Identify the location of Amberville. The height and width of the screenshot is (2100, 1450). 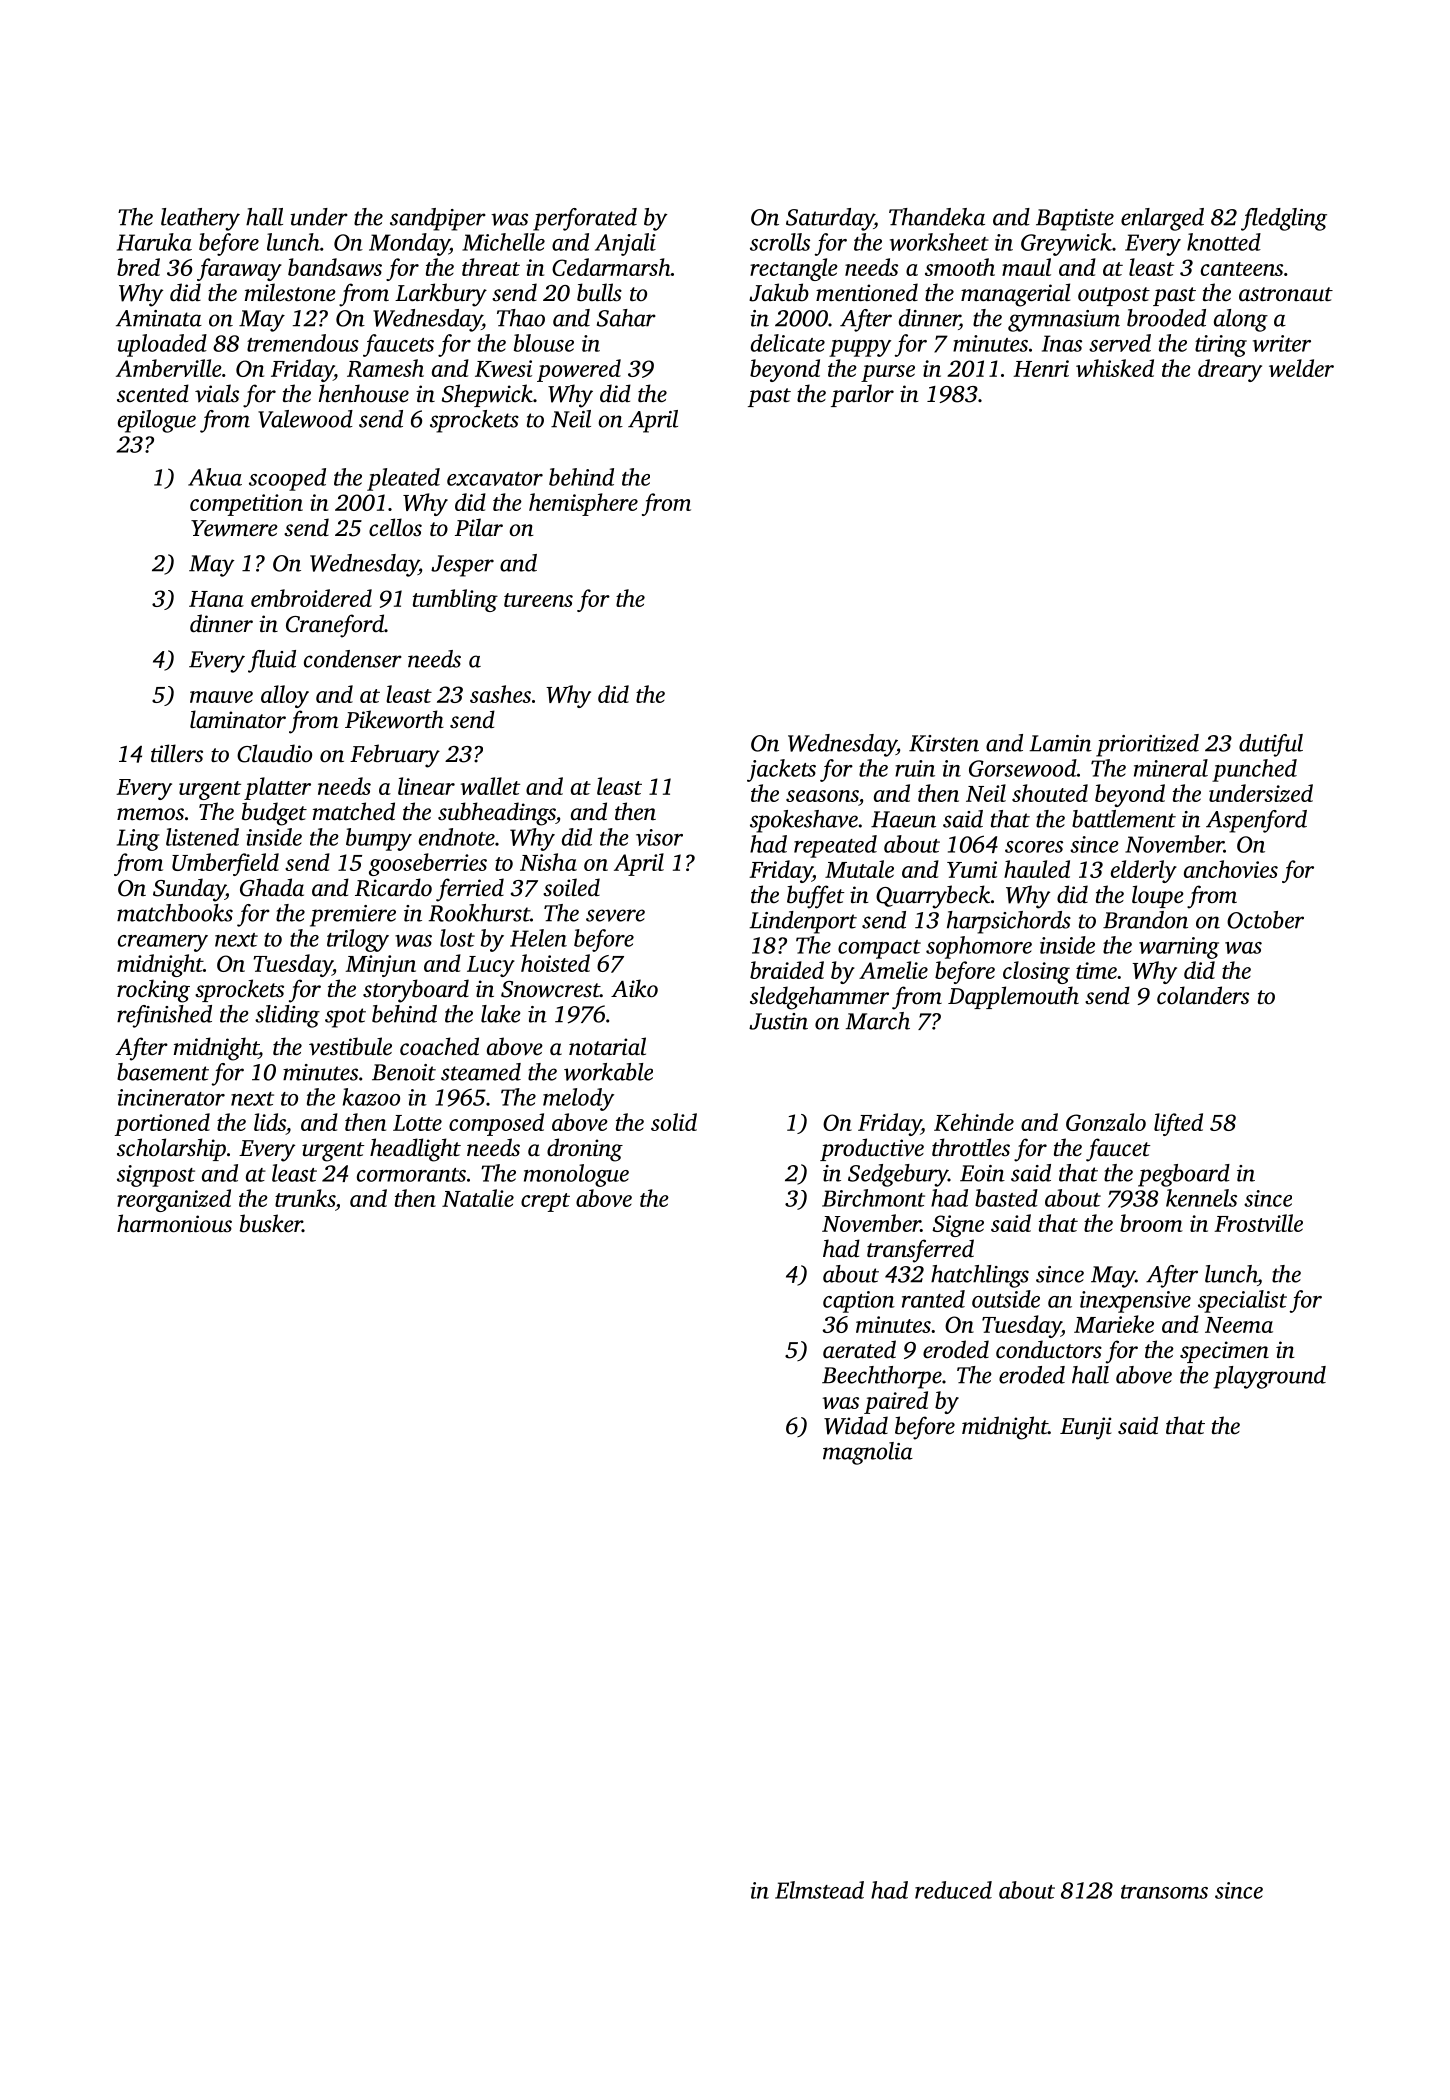
(169, 368).
